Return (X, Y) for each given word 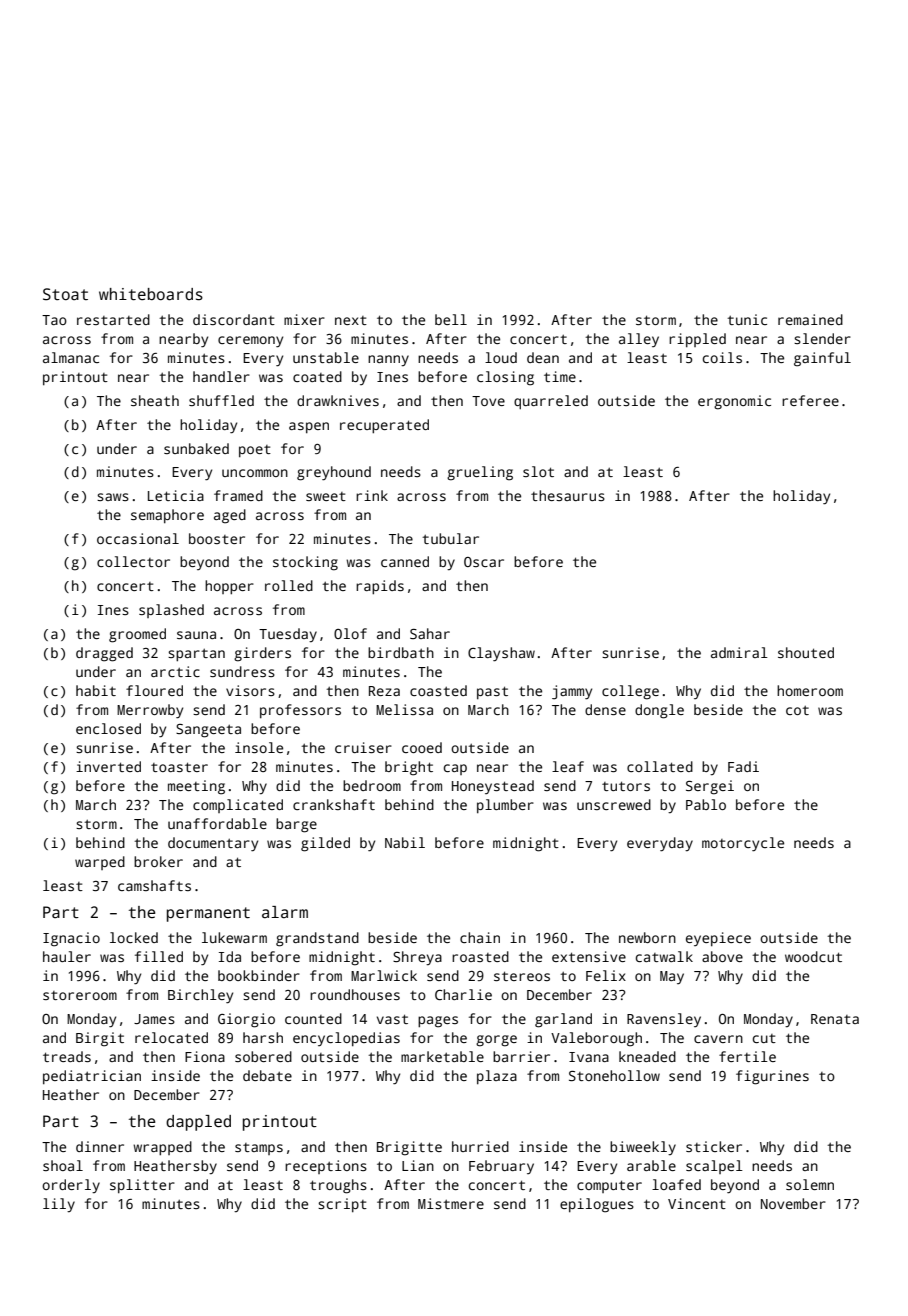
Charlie (463, 994)
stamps (259, 1149)
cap (455, 769)
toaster (179, 767)
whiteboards (151, 294)
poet (255, 451)
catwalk (664, 956)
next (351, 320)
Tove (488, 401)
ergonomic (734, 402)
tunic (747, 319)
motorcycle (743, 844)
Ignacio (71, 939)
